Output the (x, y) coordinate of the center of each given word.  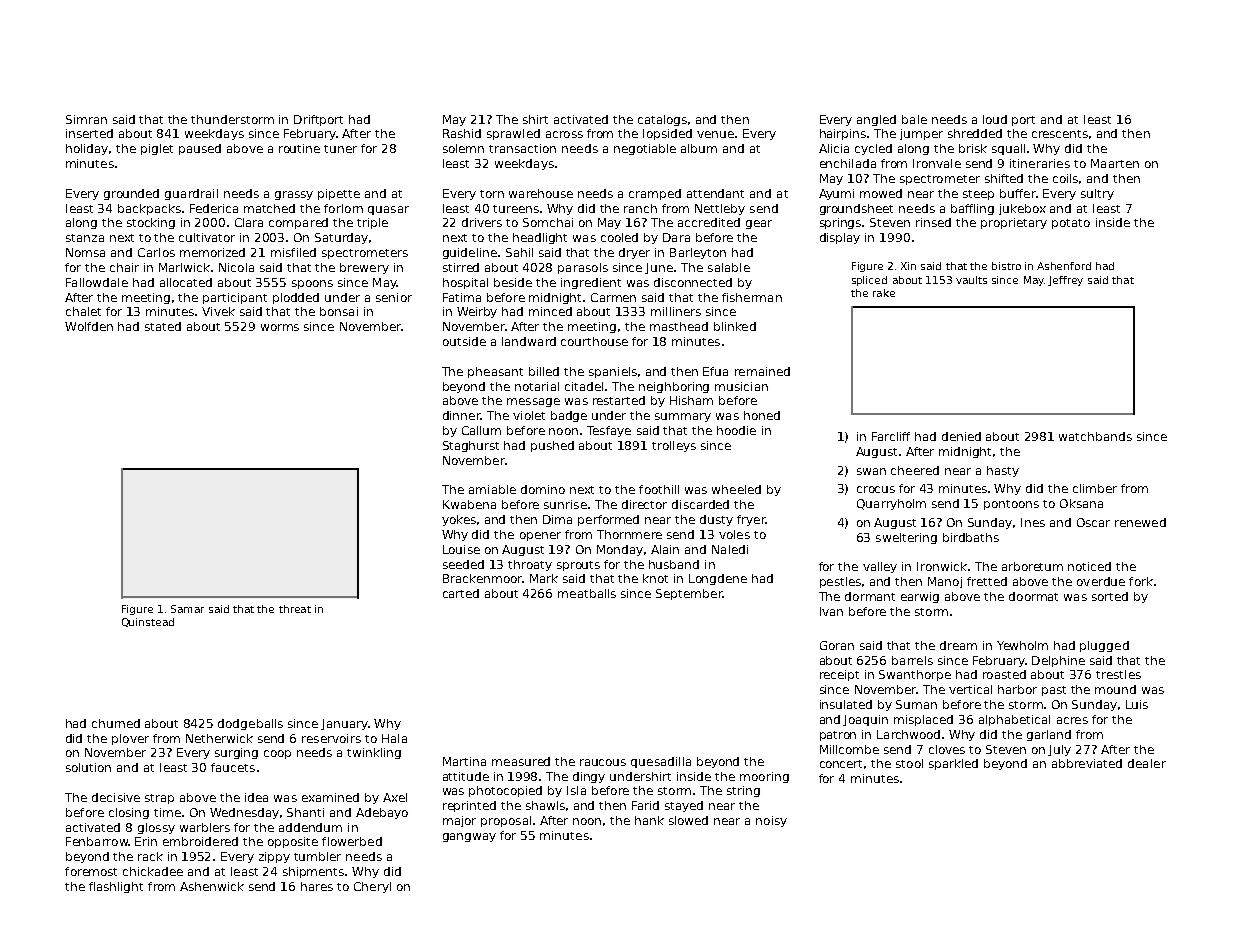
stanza (85, 238)
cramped (655, 194)
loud (995, 119)
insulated (846, 704)
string (743, 791)
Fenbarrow (97, 841)
